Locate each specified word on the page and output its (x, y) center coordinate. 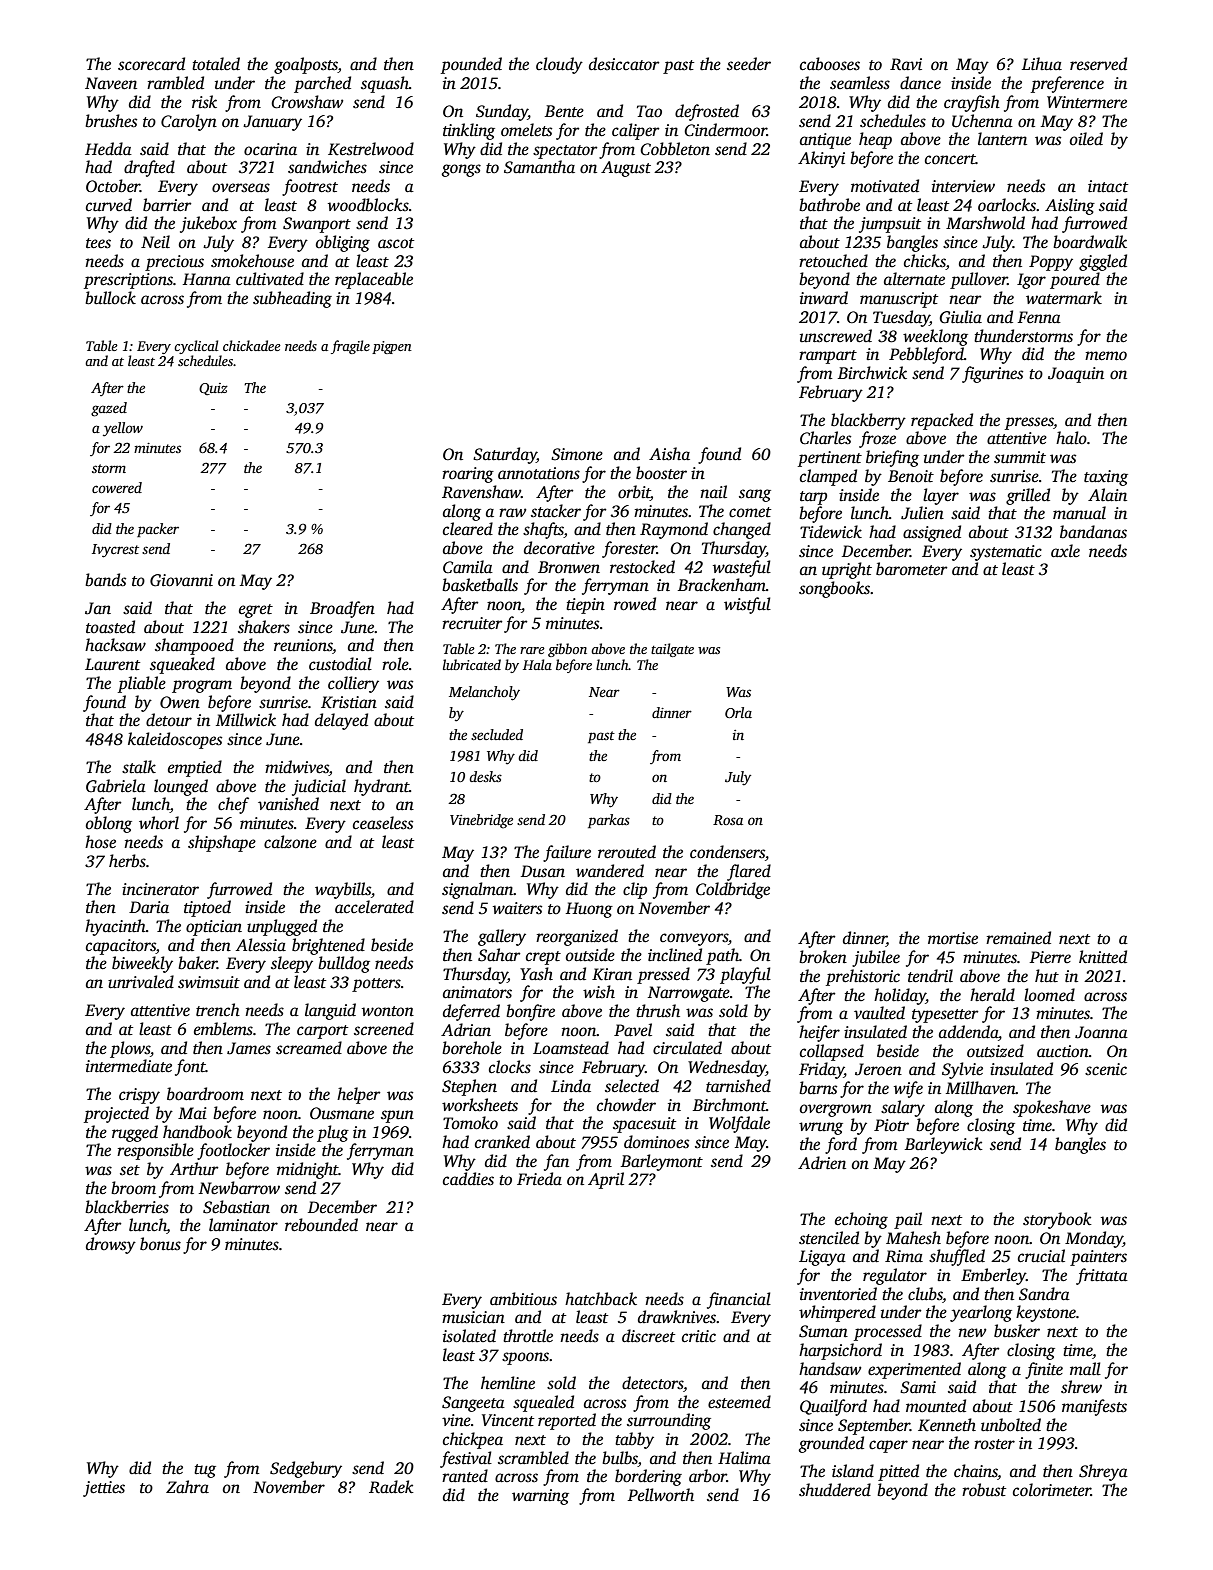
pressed (663, 975)
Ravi (906, 64)
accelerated (374, 907)
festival (466, 1459)
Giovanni (181, 580)
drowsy (111, 1245)
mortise (953, 938)
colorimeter (1052, 1490)
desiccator (624, 64)
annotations (539, 473)
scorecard (151, 64)
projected (116, 1114)
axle (1065, 551)
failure (567, 853)
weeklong (935, 337)
